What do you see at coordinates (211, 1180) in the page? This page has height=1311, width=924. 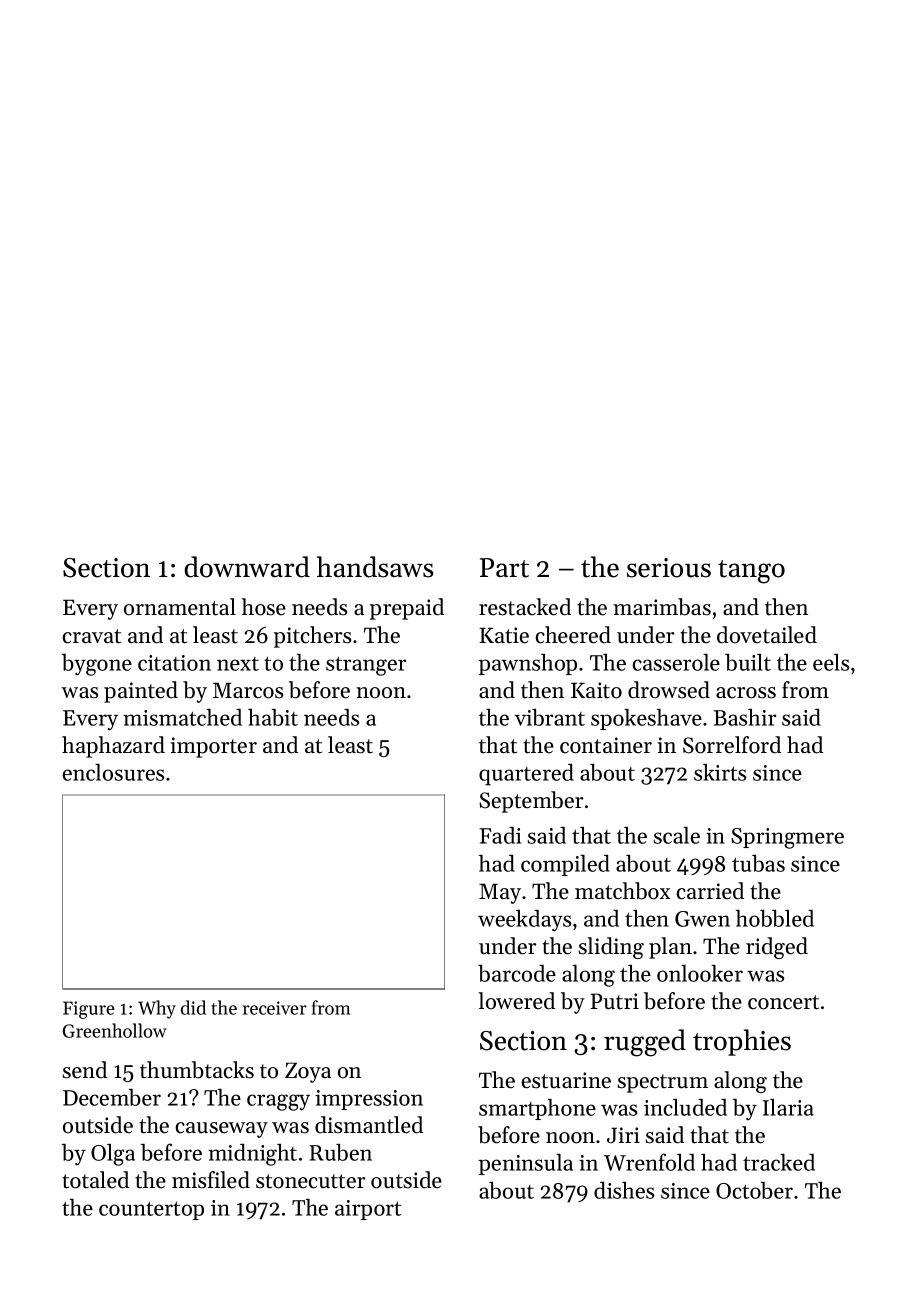 I see `misfiled` at bounding box center [211, 1180].
